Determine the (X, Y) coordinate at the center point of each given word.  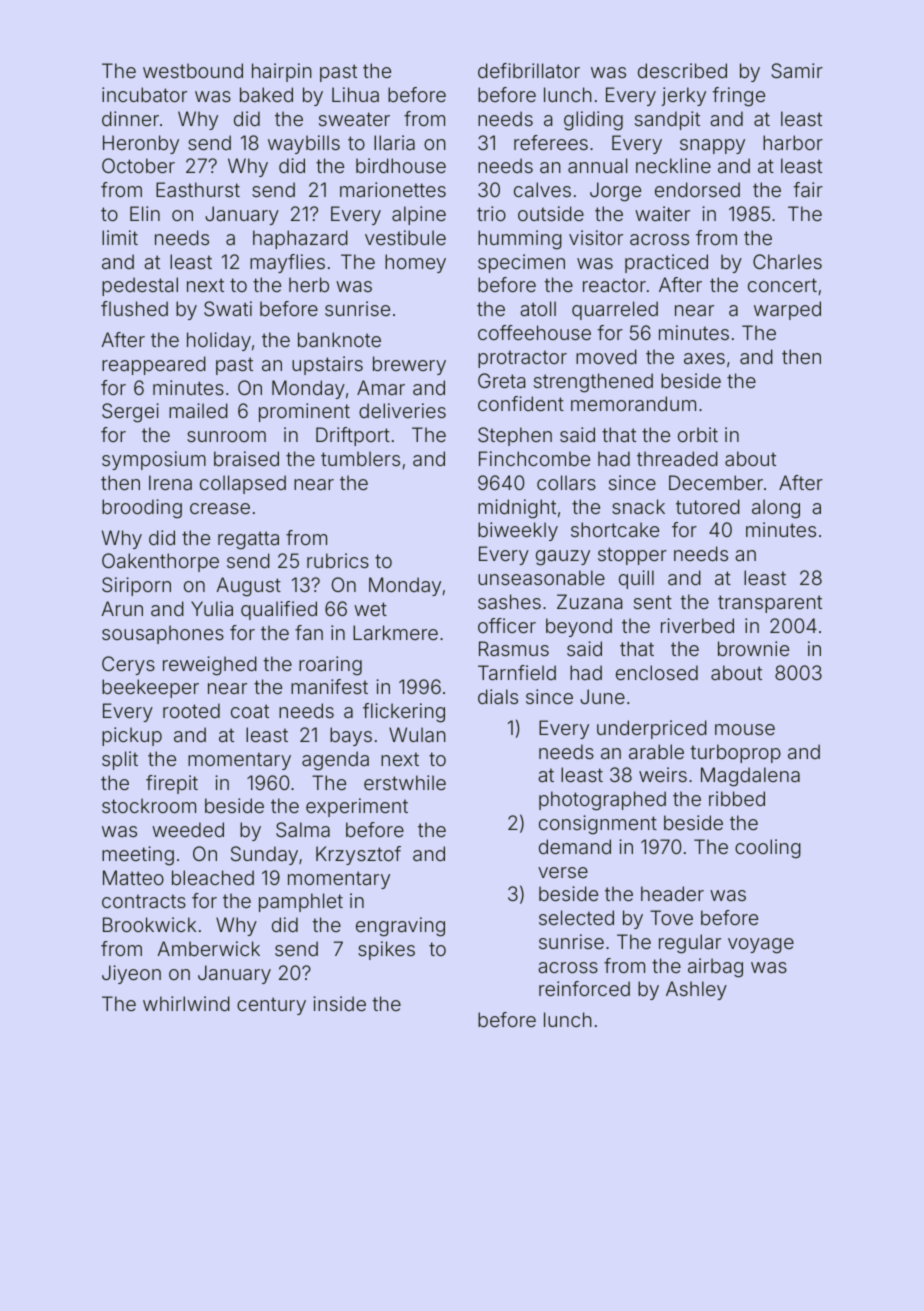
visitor (596, 237)
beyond (579, 627)
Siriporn (136, 586)
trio (491, 213)
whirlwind (186, 1003)
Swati (228, 308)
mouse (745, 729)
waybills (304, 144)
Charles (787, 261)
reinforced (584, 988)
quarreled (615, 310)
